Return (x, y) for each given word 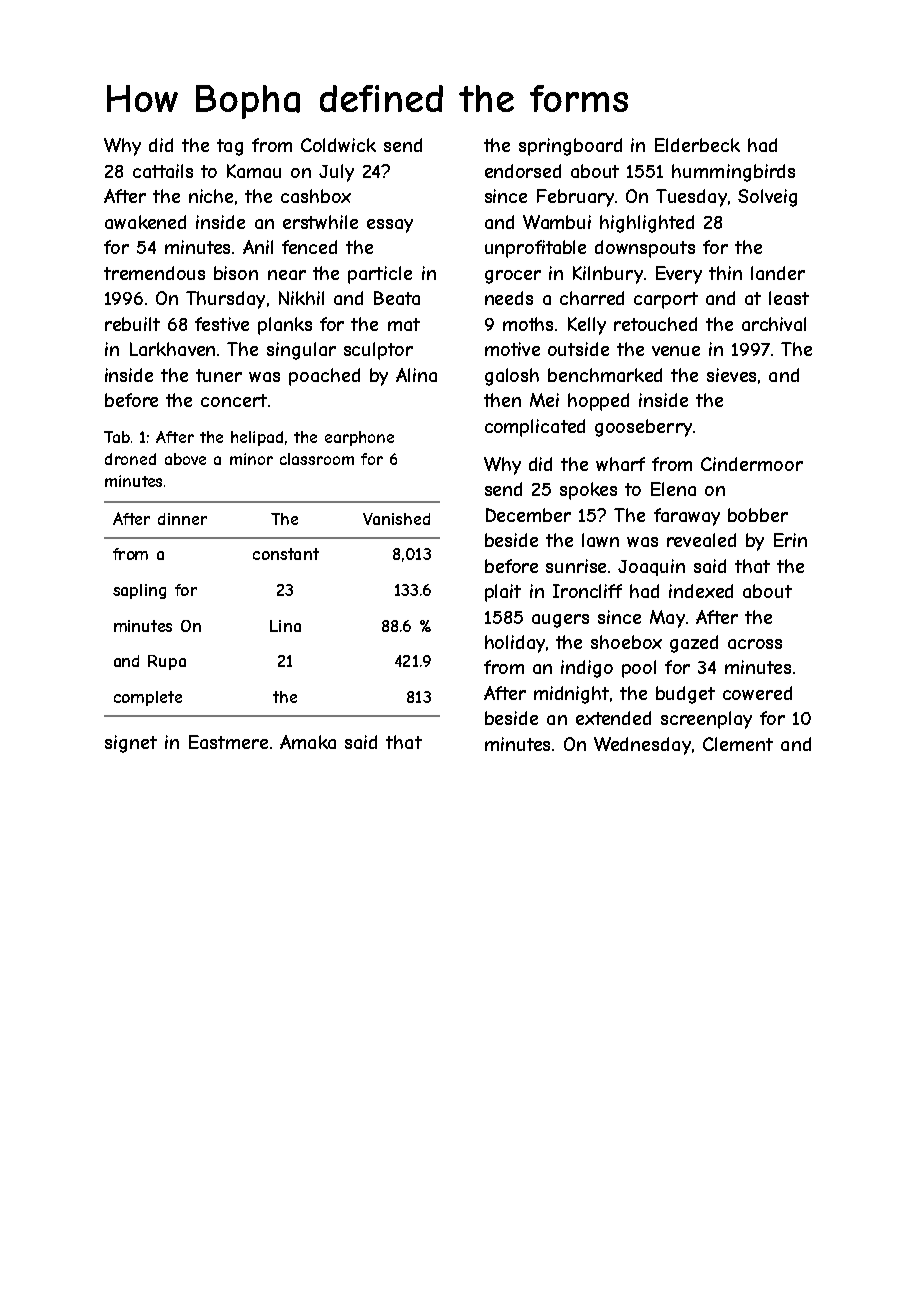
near (287, 275)
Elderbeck (697, 145)
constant (286, 554)
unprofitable (535, 249)
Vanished (396, 519)
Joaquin (651, 567)
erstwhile (320, 222)
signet (131, 744)
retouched (655, 324)
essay (390, 226)
